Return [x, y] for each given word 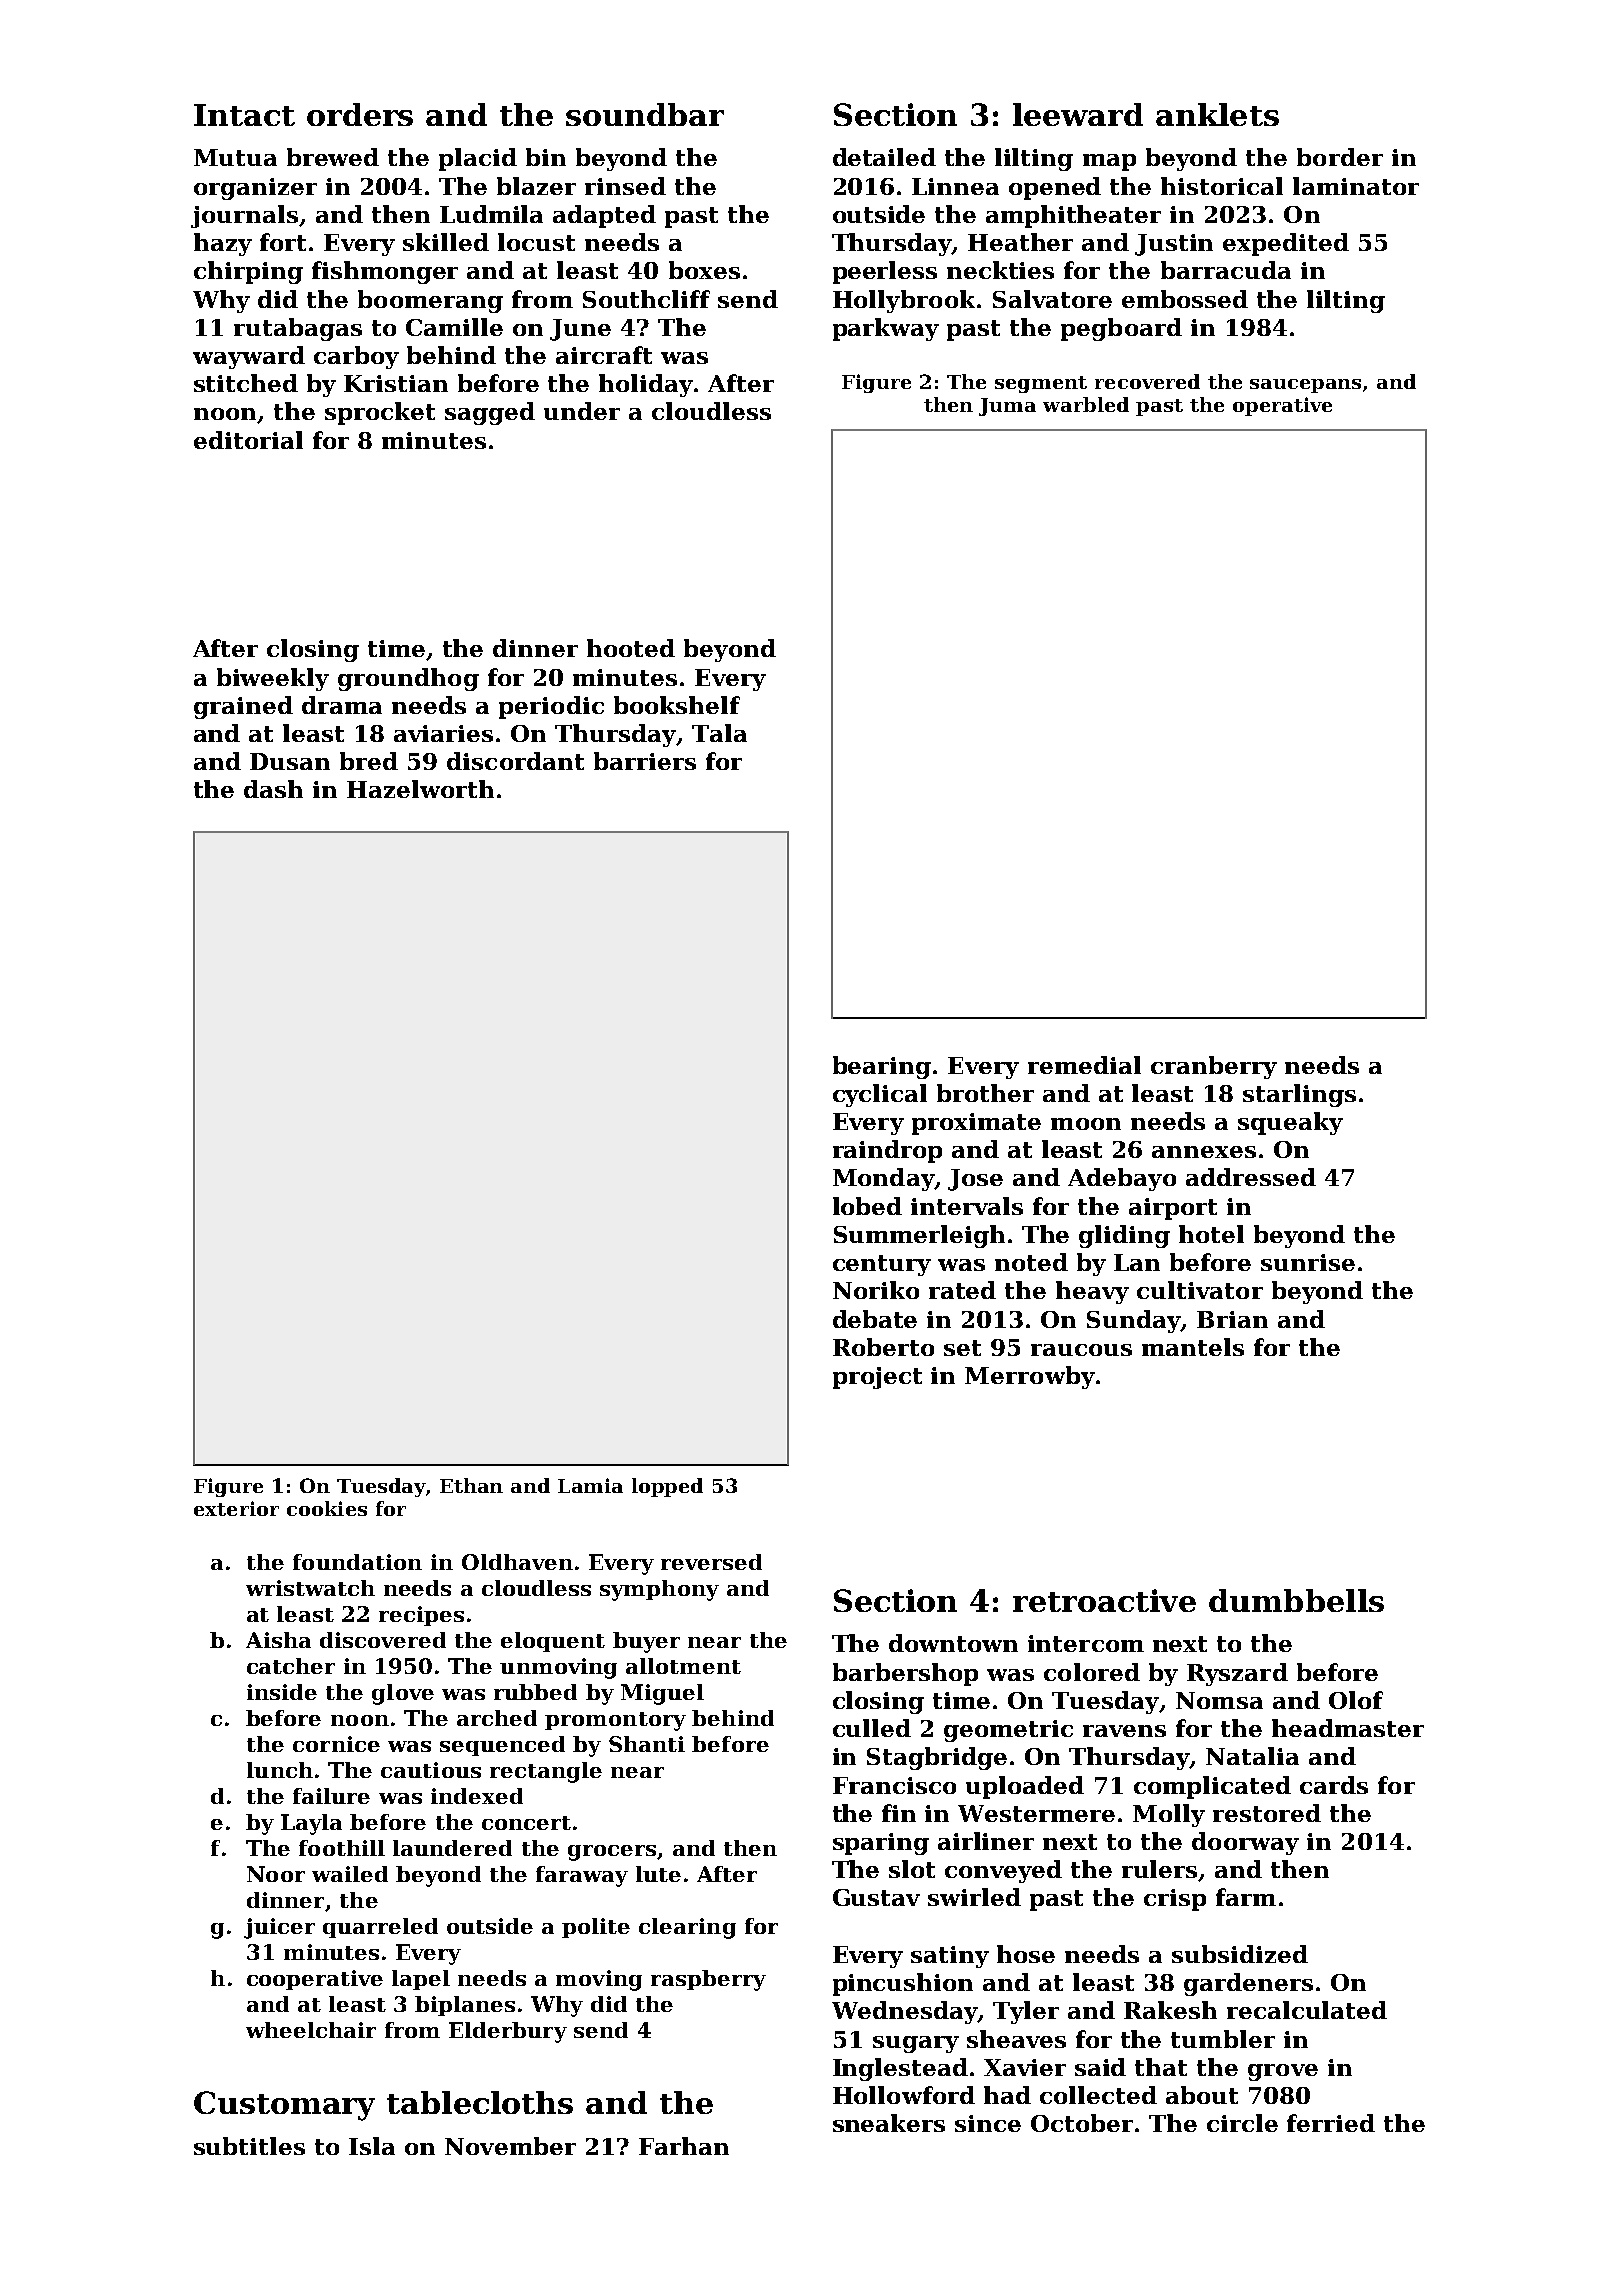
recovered [1147, 381]
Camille [454, 327]
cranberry [1214, 1067]
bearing [882, 1067]
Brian [1232, 1319]
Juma [1007, 407]
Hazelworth [420, 789]
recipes [421, 1616]
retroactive [1104, 1600]
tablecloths [480, 2102]
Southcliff [646, 299]
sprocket [380, 413]
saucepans [1305, 386]
